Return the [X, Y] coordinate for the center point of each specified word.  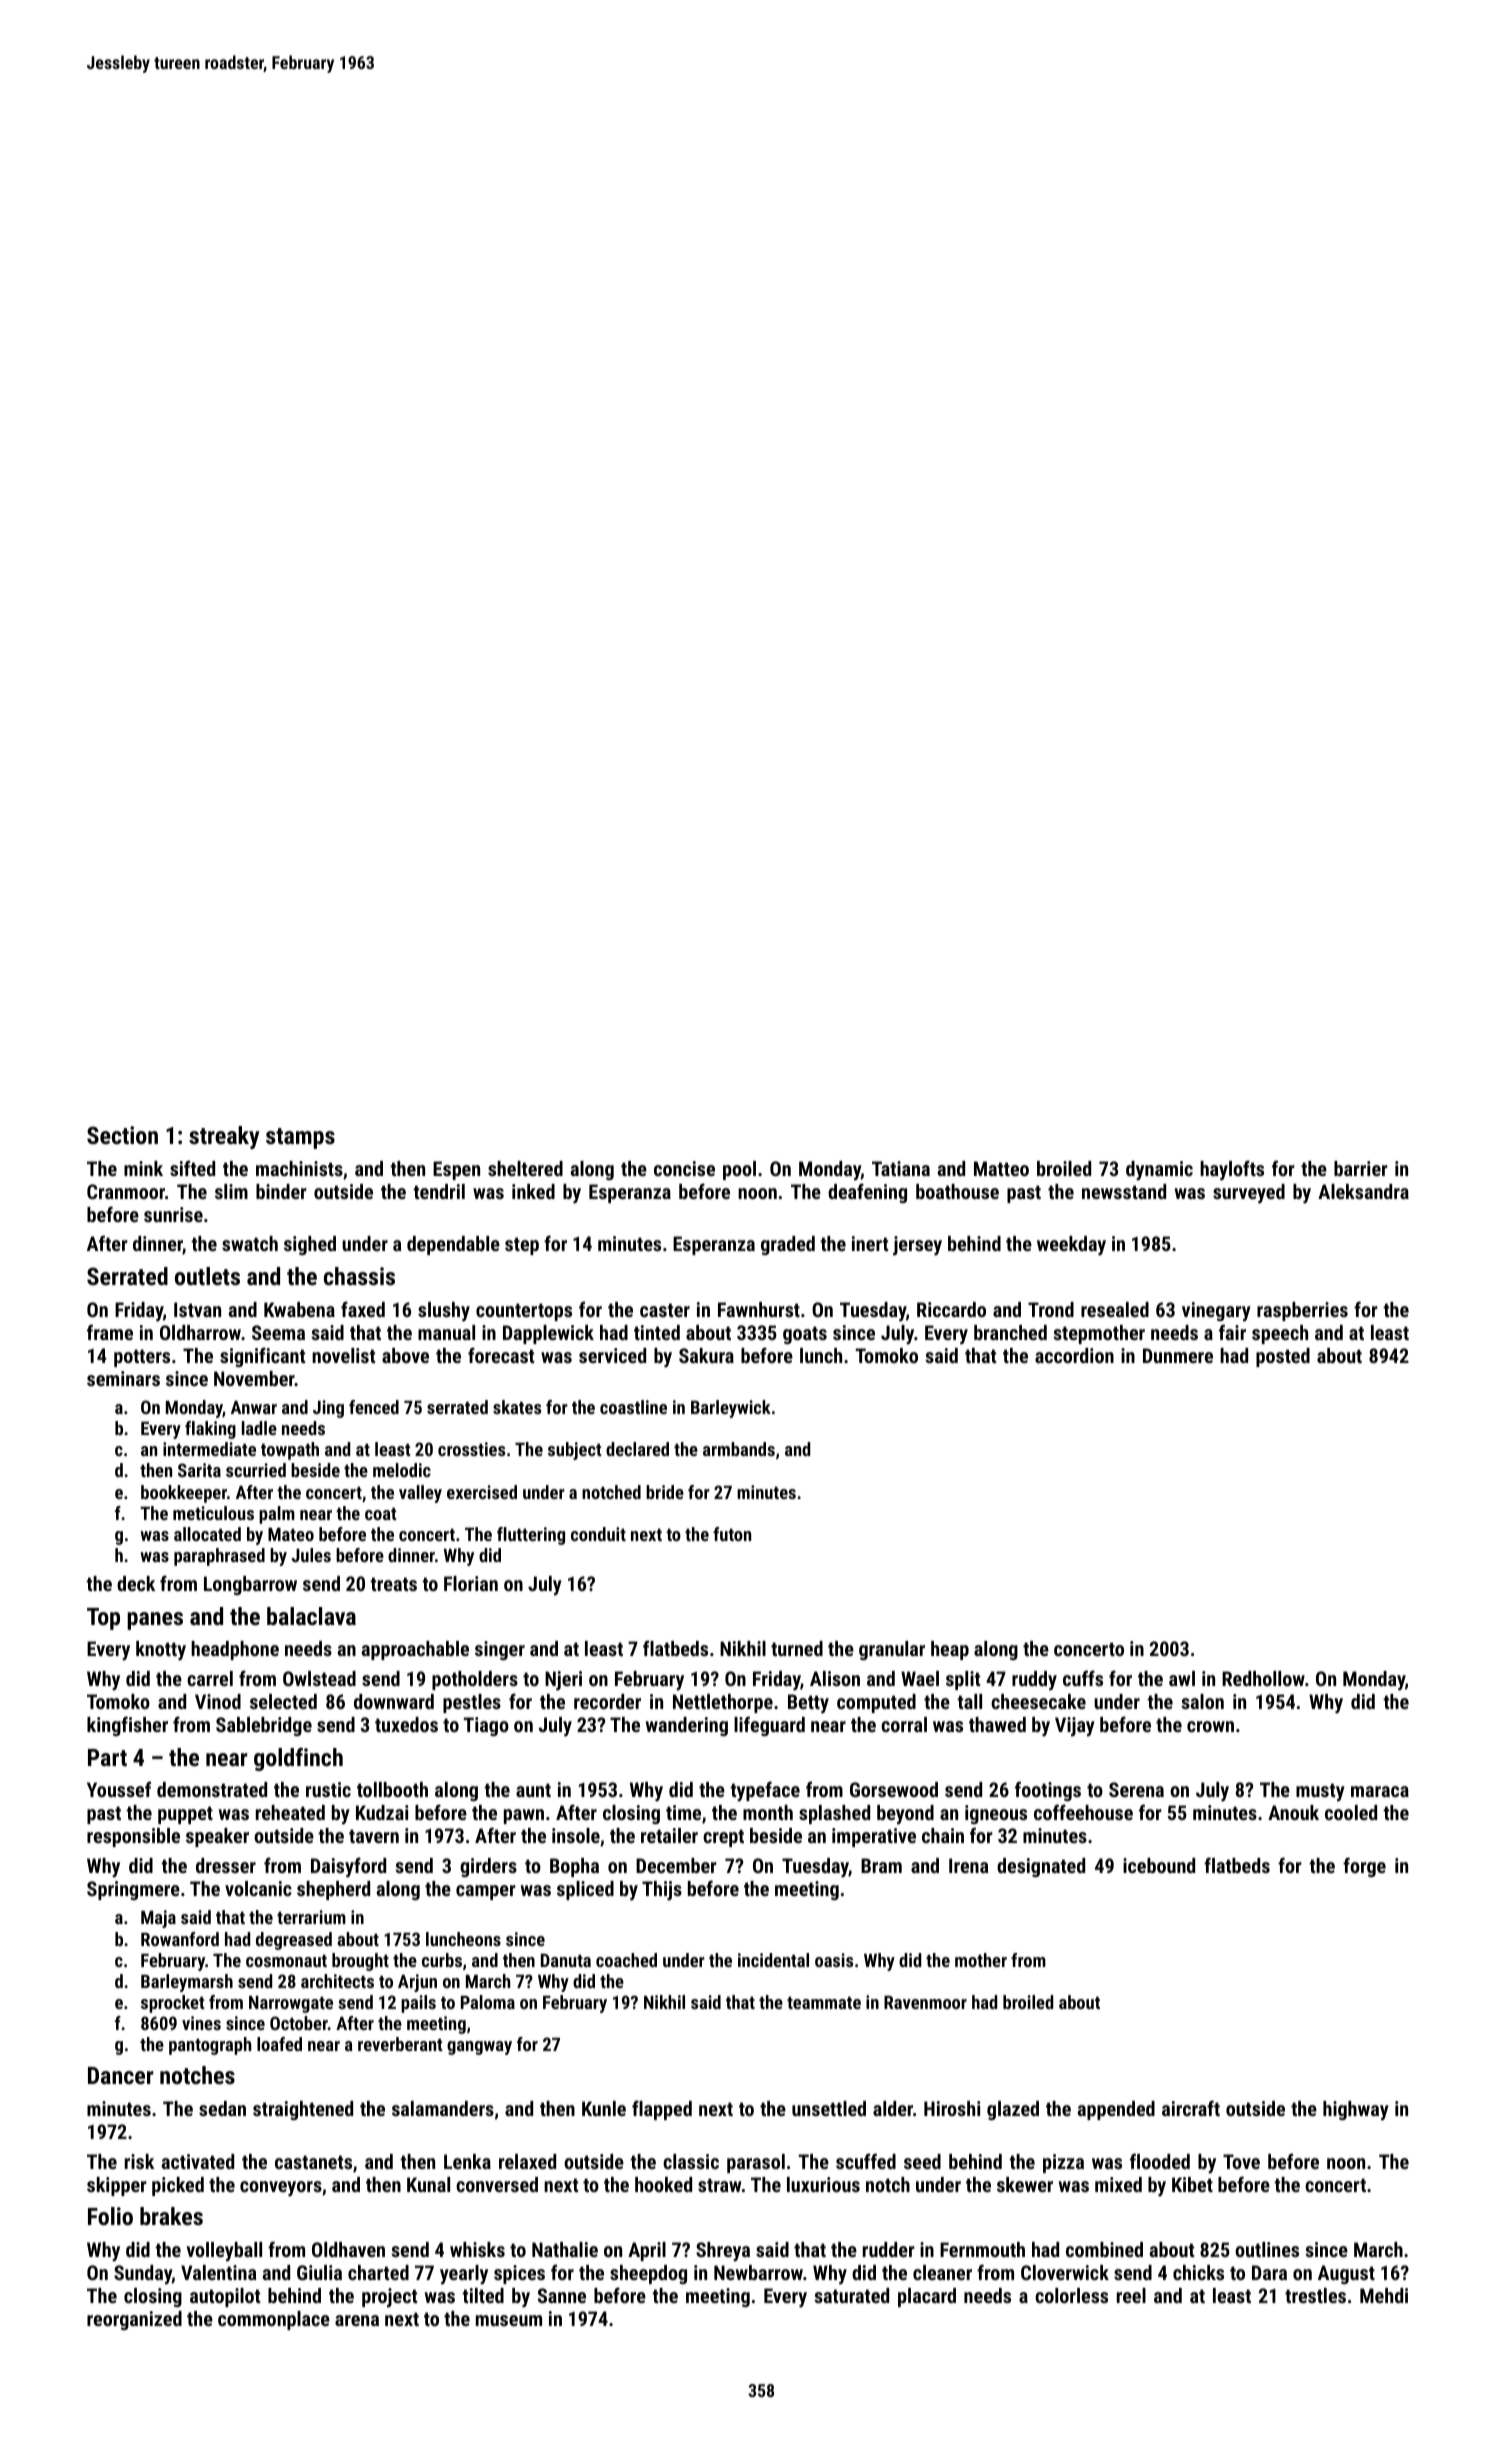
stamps [300, 1138]
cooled [1351, 1812]
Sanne [562, 2295]
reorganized [134, 2320]
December [676, 1865]
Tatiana [901, 1168]
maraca [1380, 1791]
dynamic [1159, 1171]
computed [876, 1703]
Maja [158, 1919]
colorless [1071, 2295]
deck [136, 1583]
